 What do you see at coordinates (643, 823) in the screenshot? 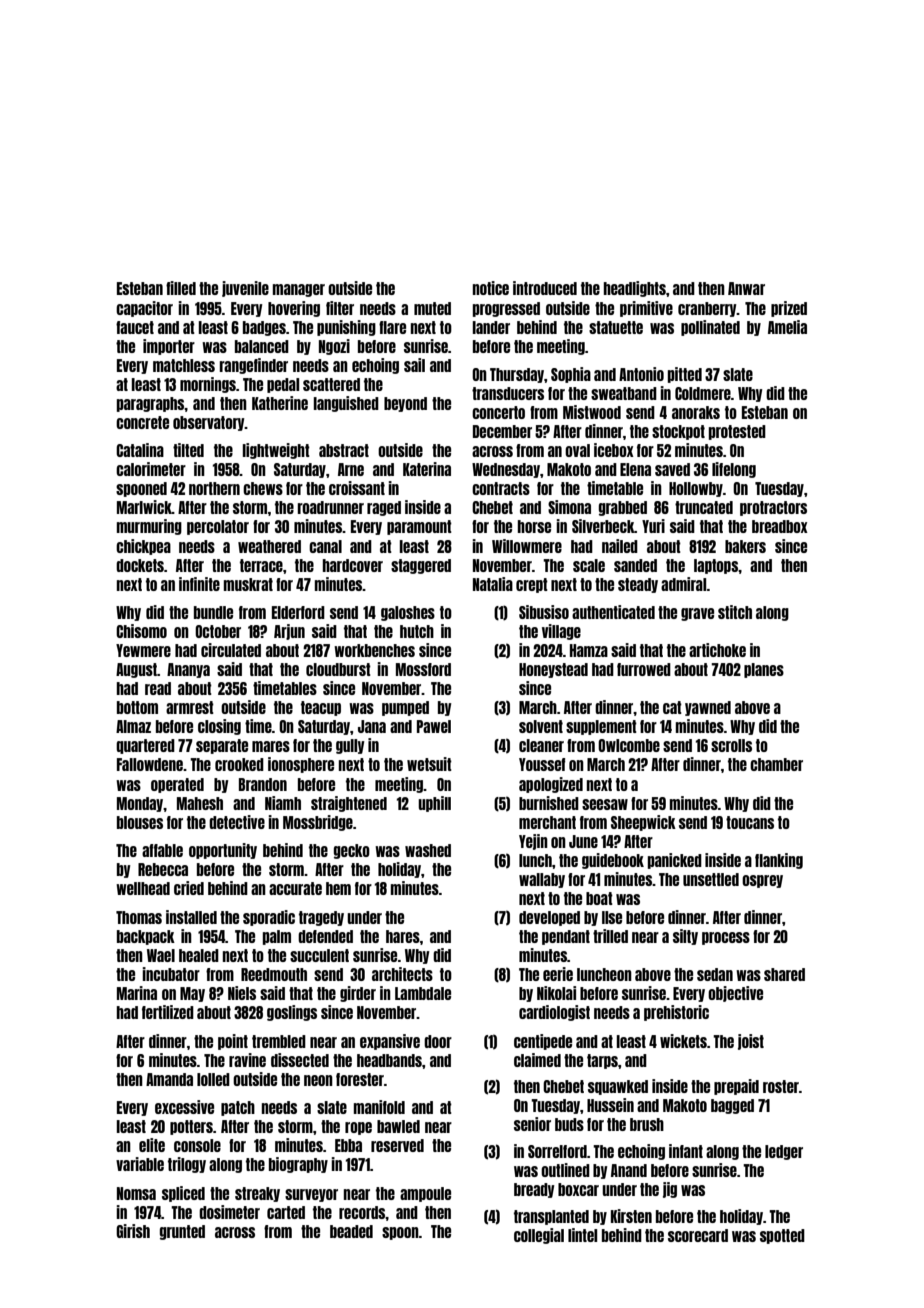
I see `Sheepwick` at bounding box center [643, 823].
